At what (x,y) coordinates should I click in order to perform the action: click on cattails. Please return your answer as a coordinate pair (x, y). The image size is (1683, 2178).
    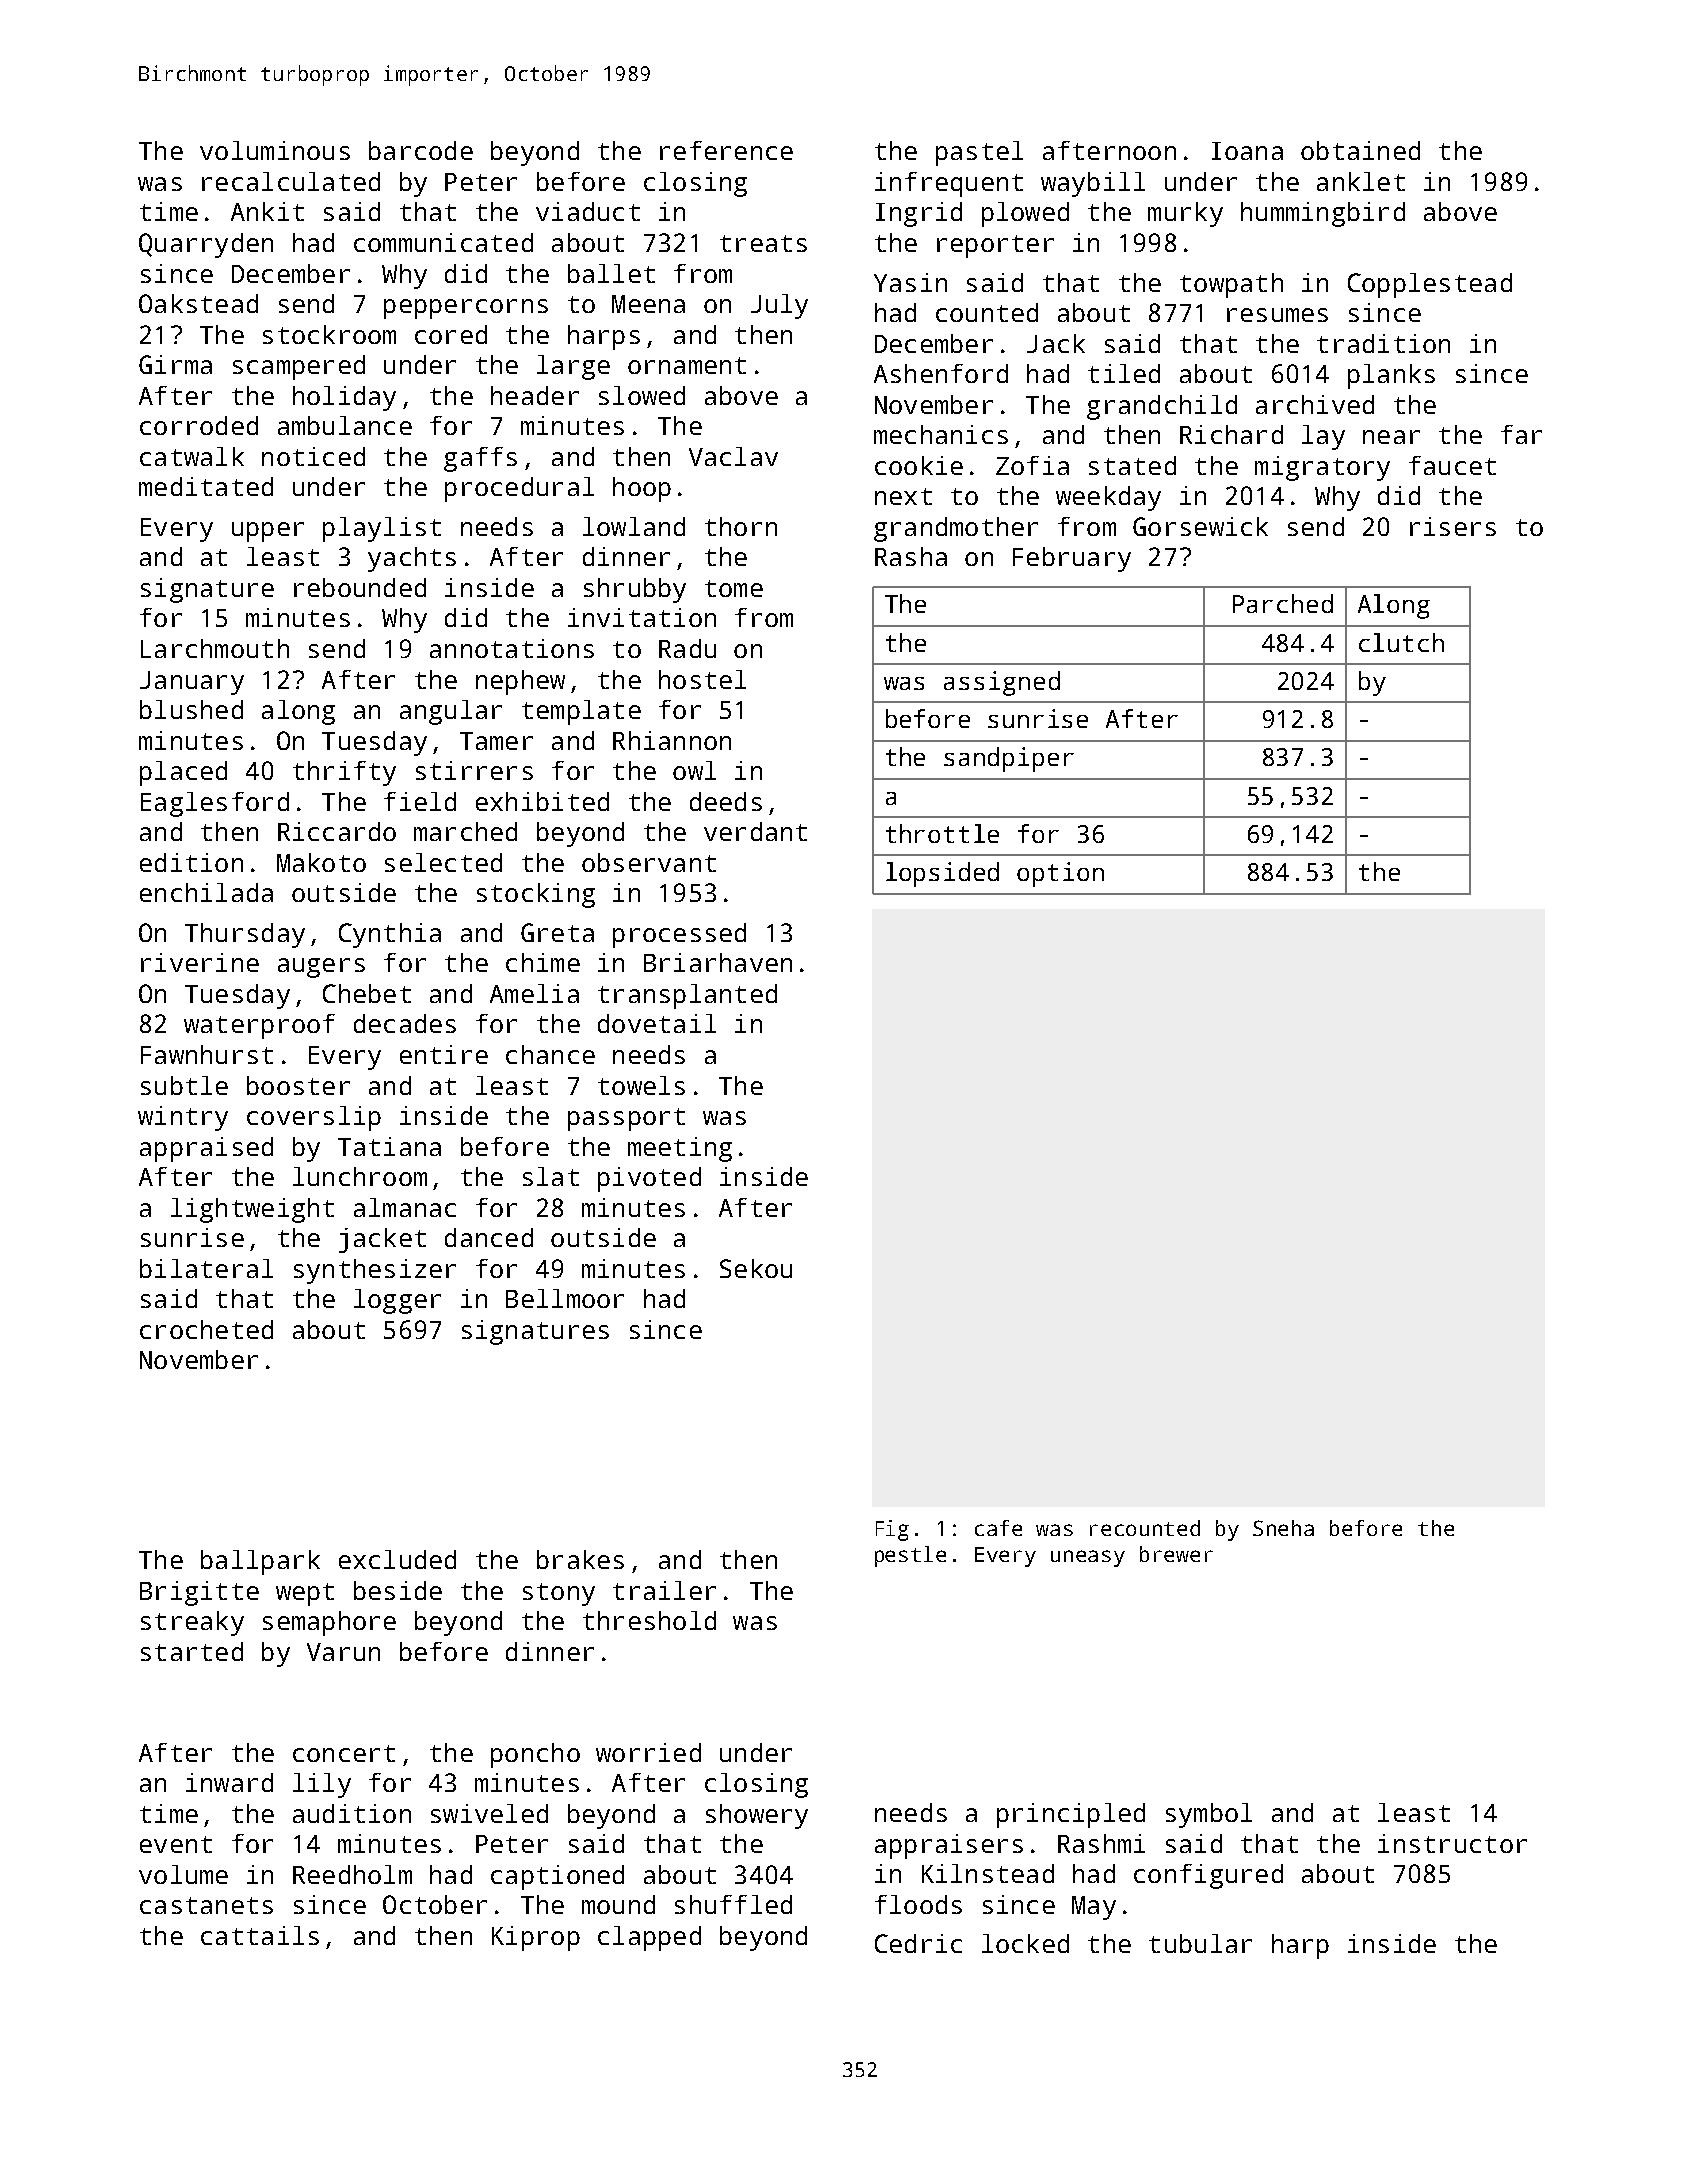
    Looking at the image, I should click on (260, 1935).
